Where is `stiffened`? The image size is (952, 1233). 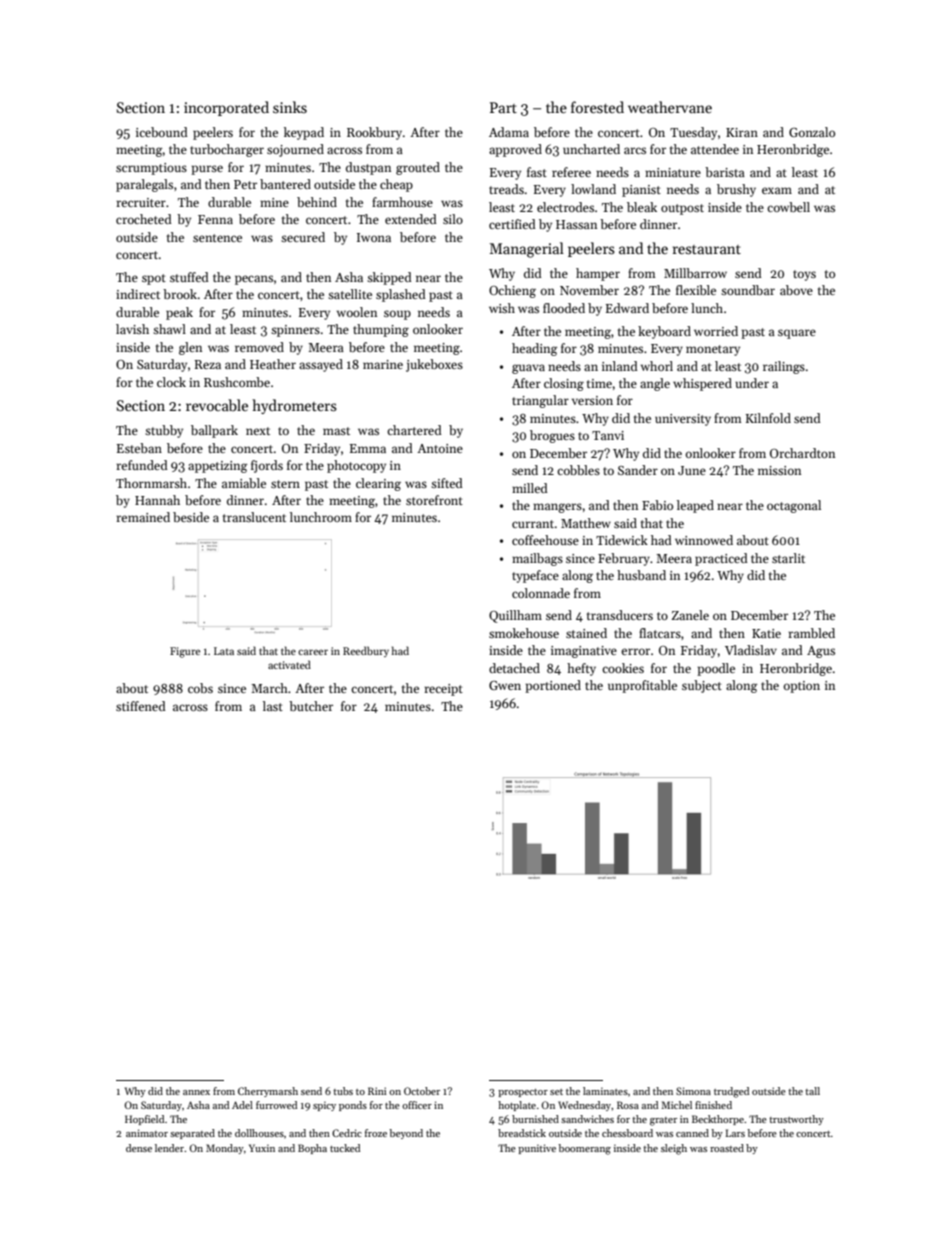 stiffened is located at coordinates (141, 706).
